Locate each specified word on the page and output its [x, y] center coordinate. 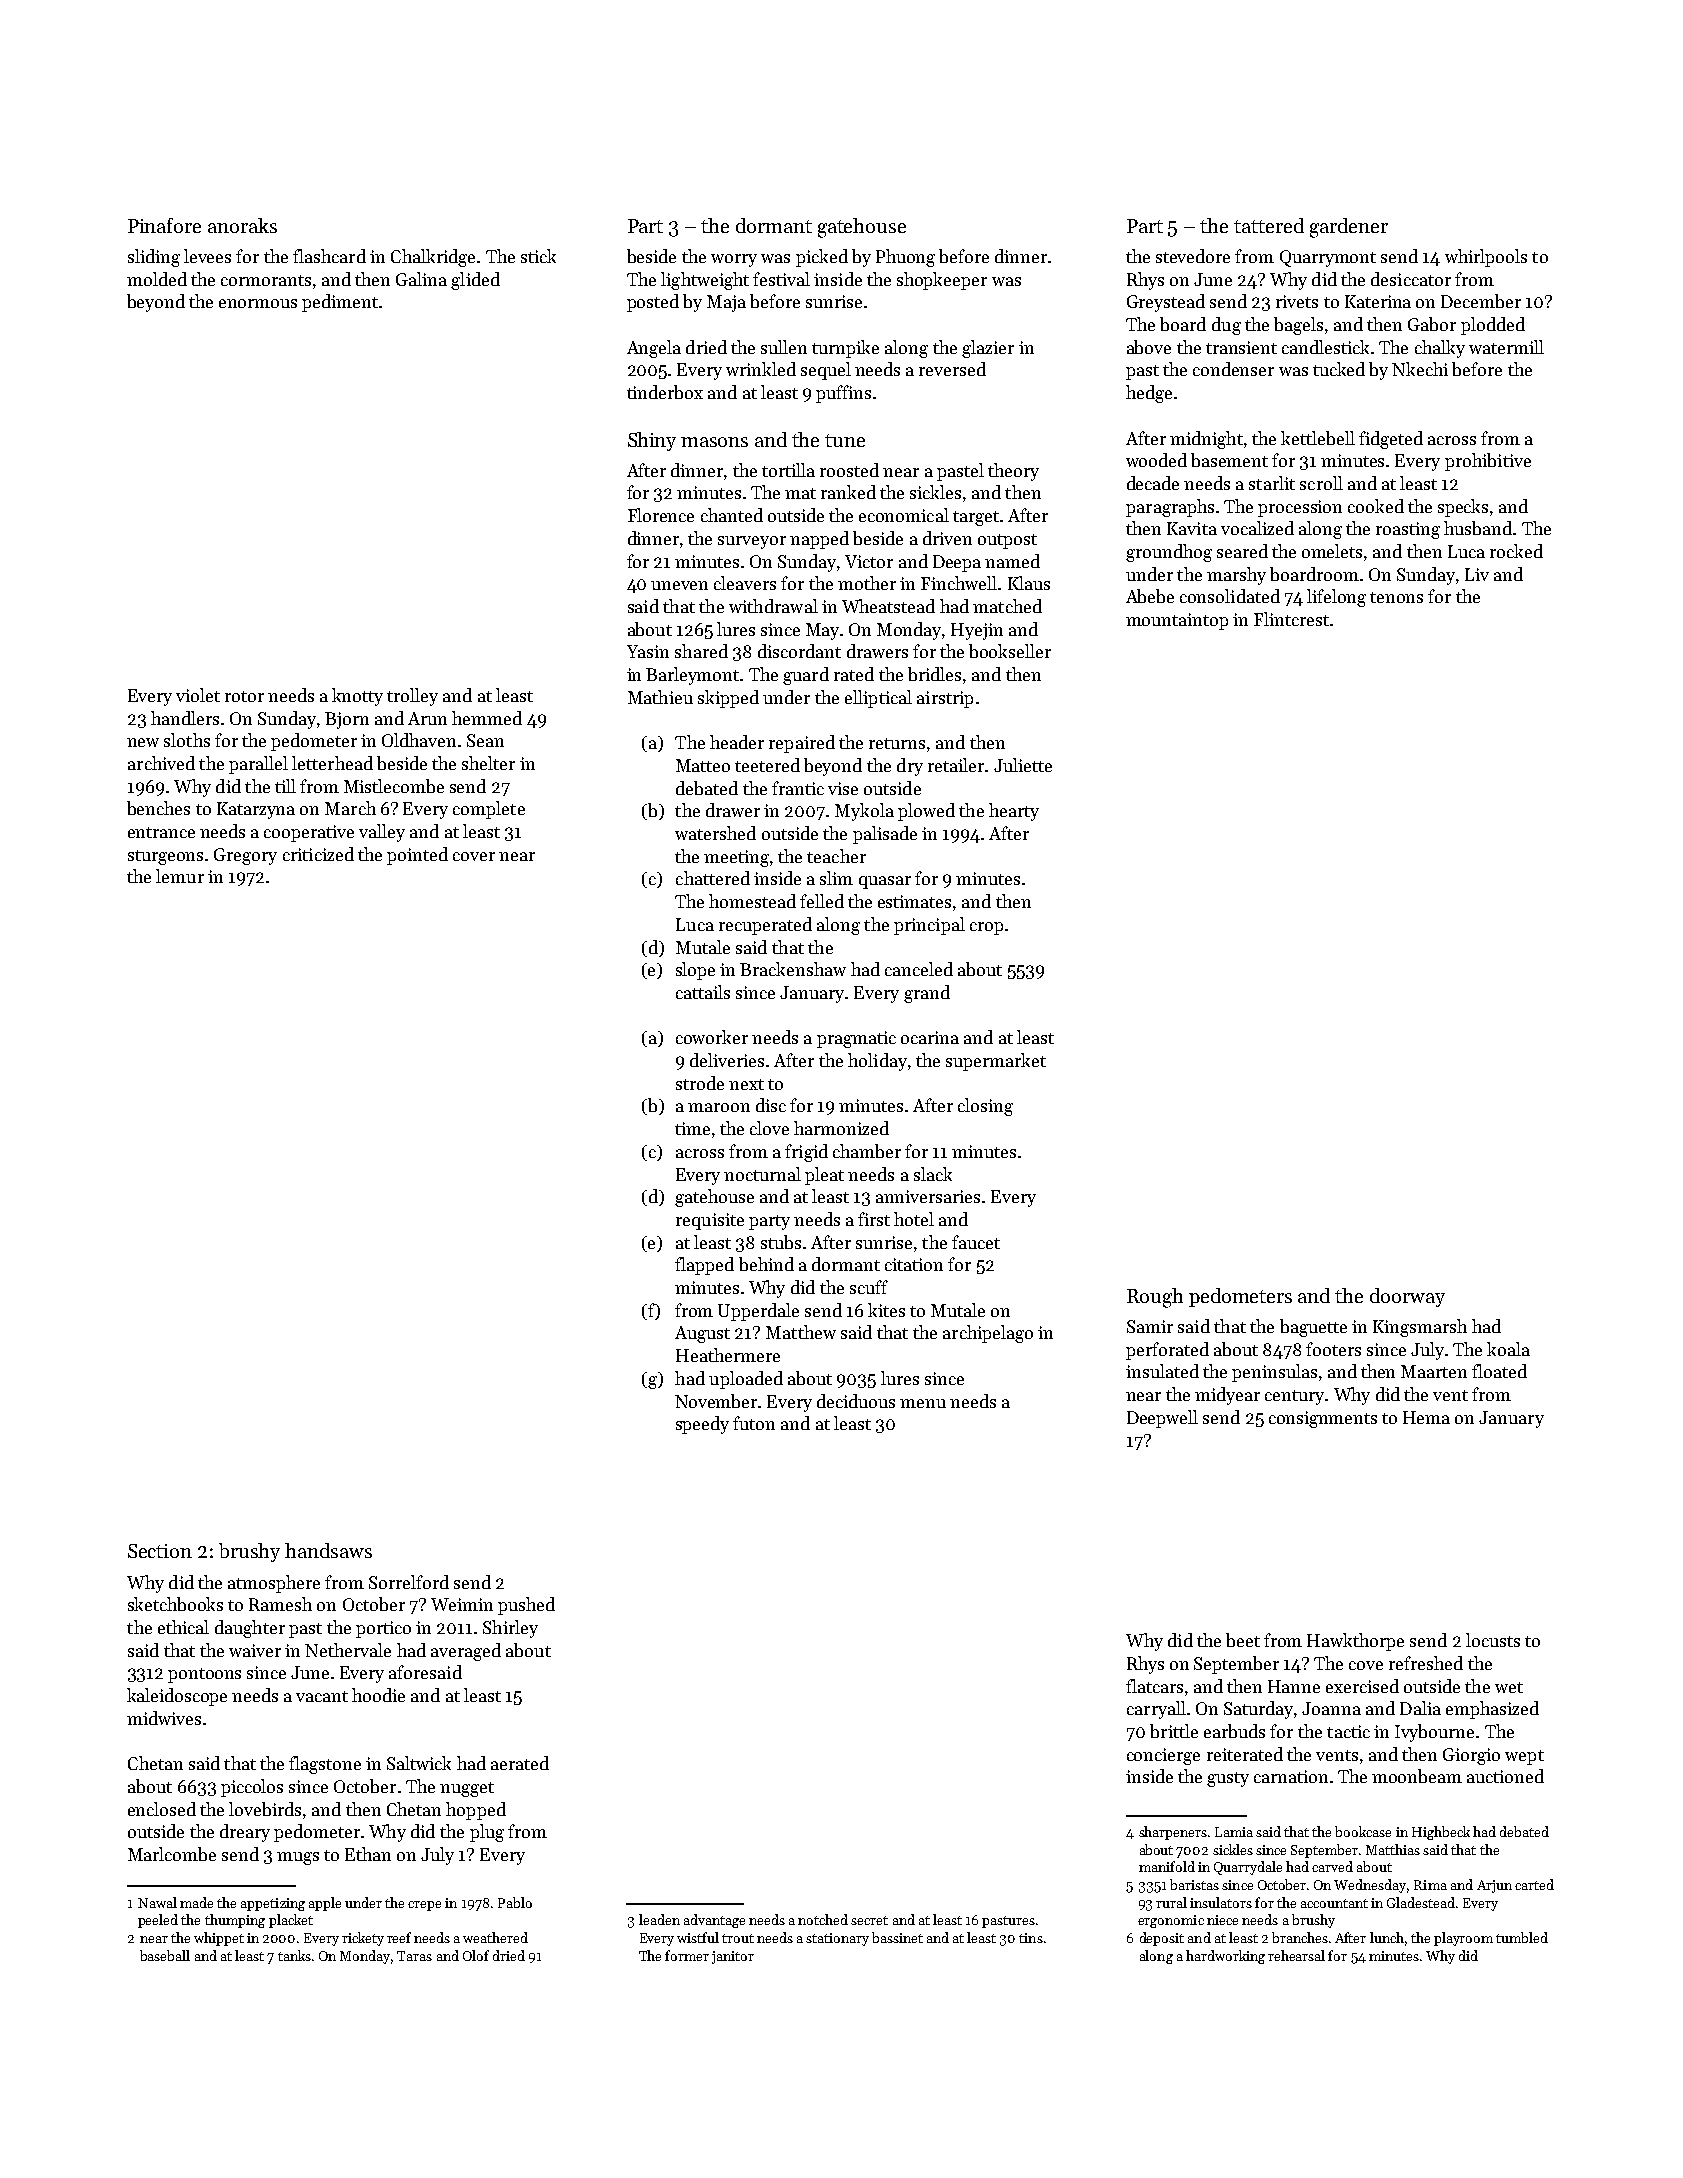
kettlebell [1318, 438]
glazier [988, 349]
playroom [1463, 1939]
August [702, 1334]
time [692, 1128]
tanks [294, 1955]
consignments [1323, 1419]
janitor [733, 1957]
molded [157, 279]
